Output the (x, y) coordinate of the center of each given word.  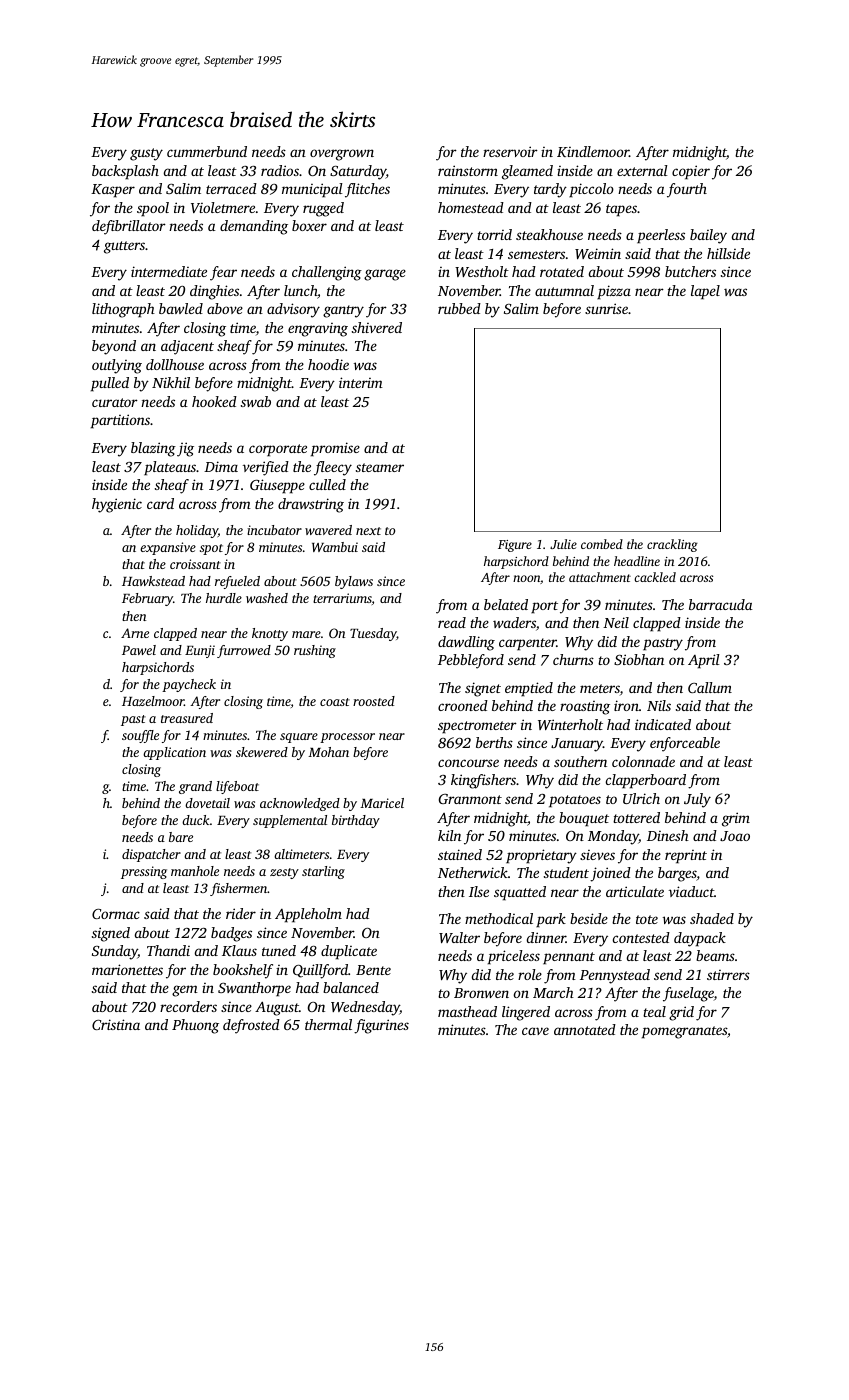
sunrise (606, 308)
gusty (146, 154)
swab (256, 401)
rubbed (459, 308)
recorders (188, 1006)
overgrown (342, 155)
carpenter (527, 644)
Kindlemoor (593, 151)
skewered (262, 752)
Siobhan (639, 659)
